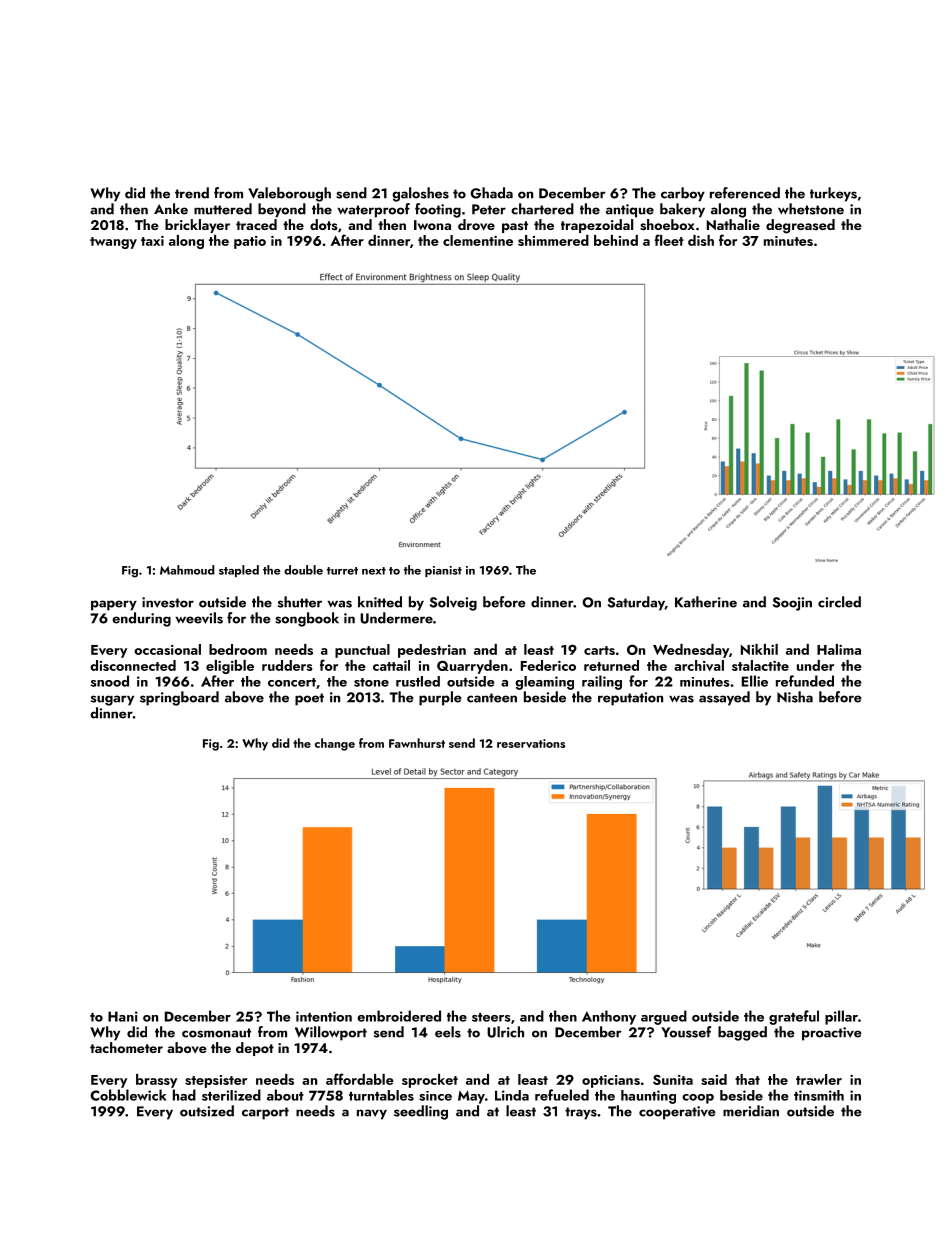  Describe the element at coordinates (418, 681) in the document. I see `rustled` at that location.
